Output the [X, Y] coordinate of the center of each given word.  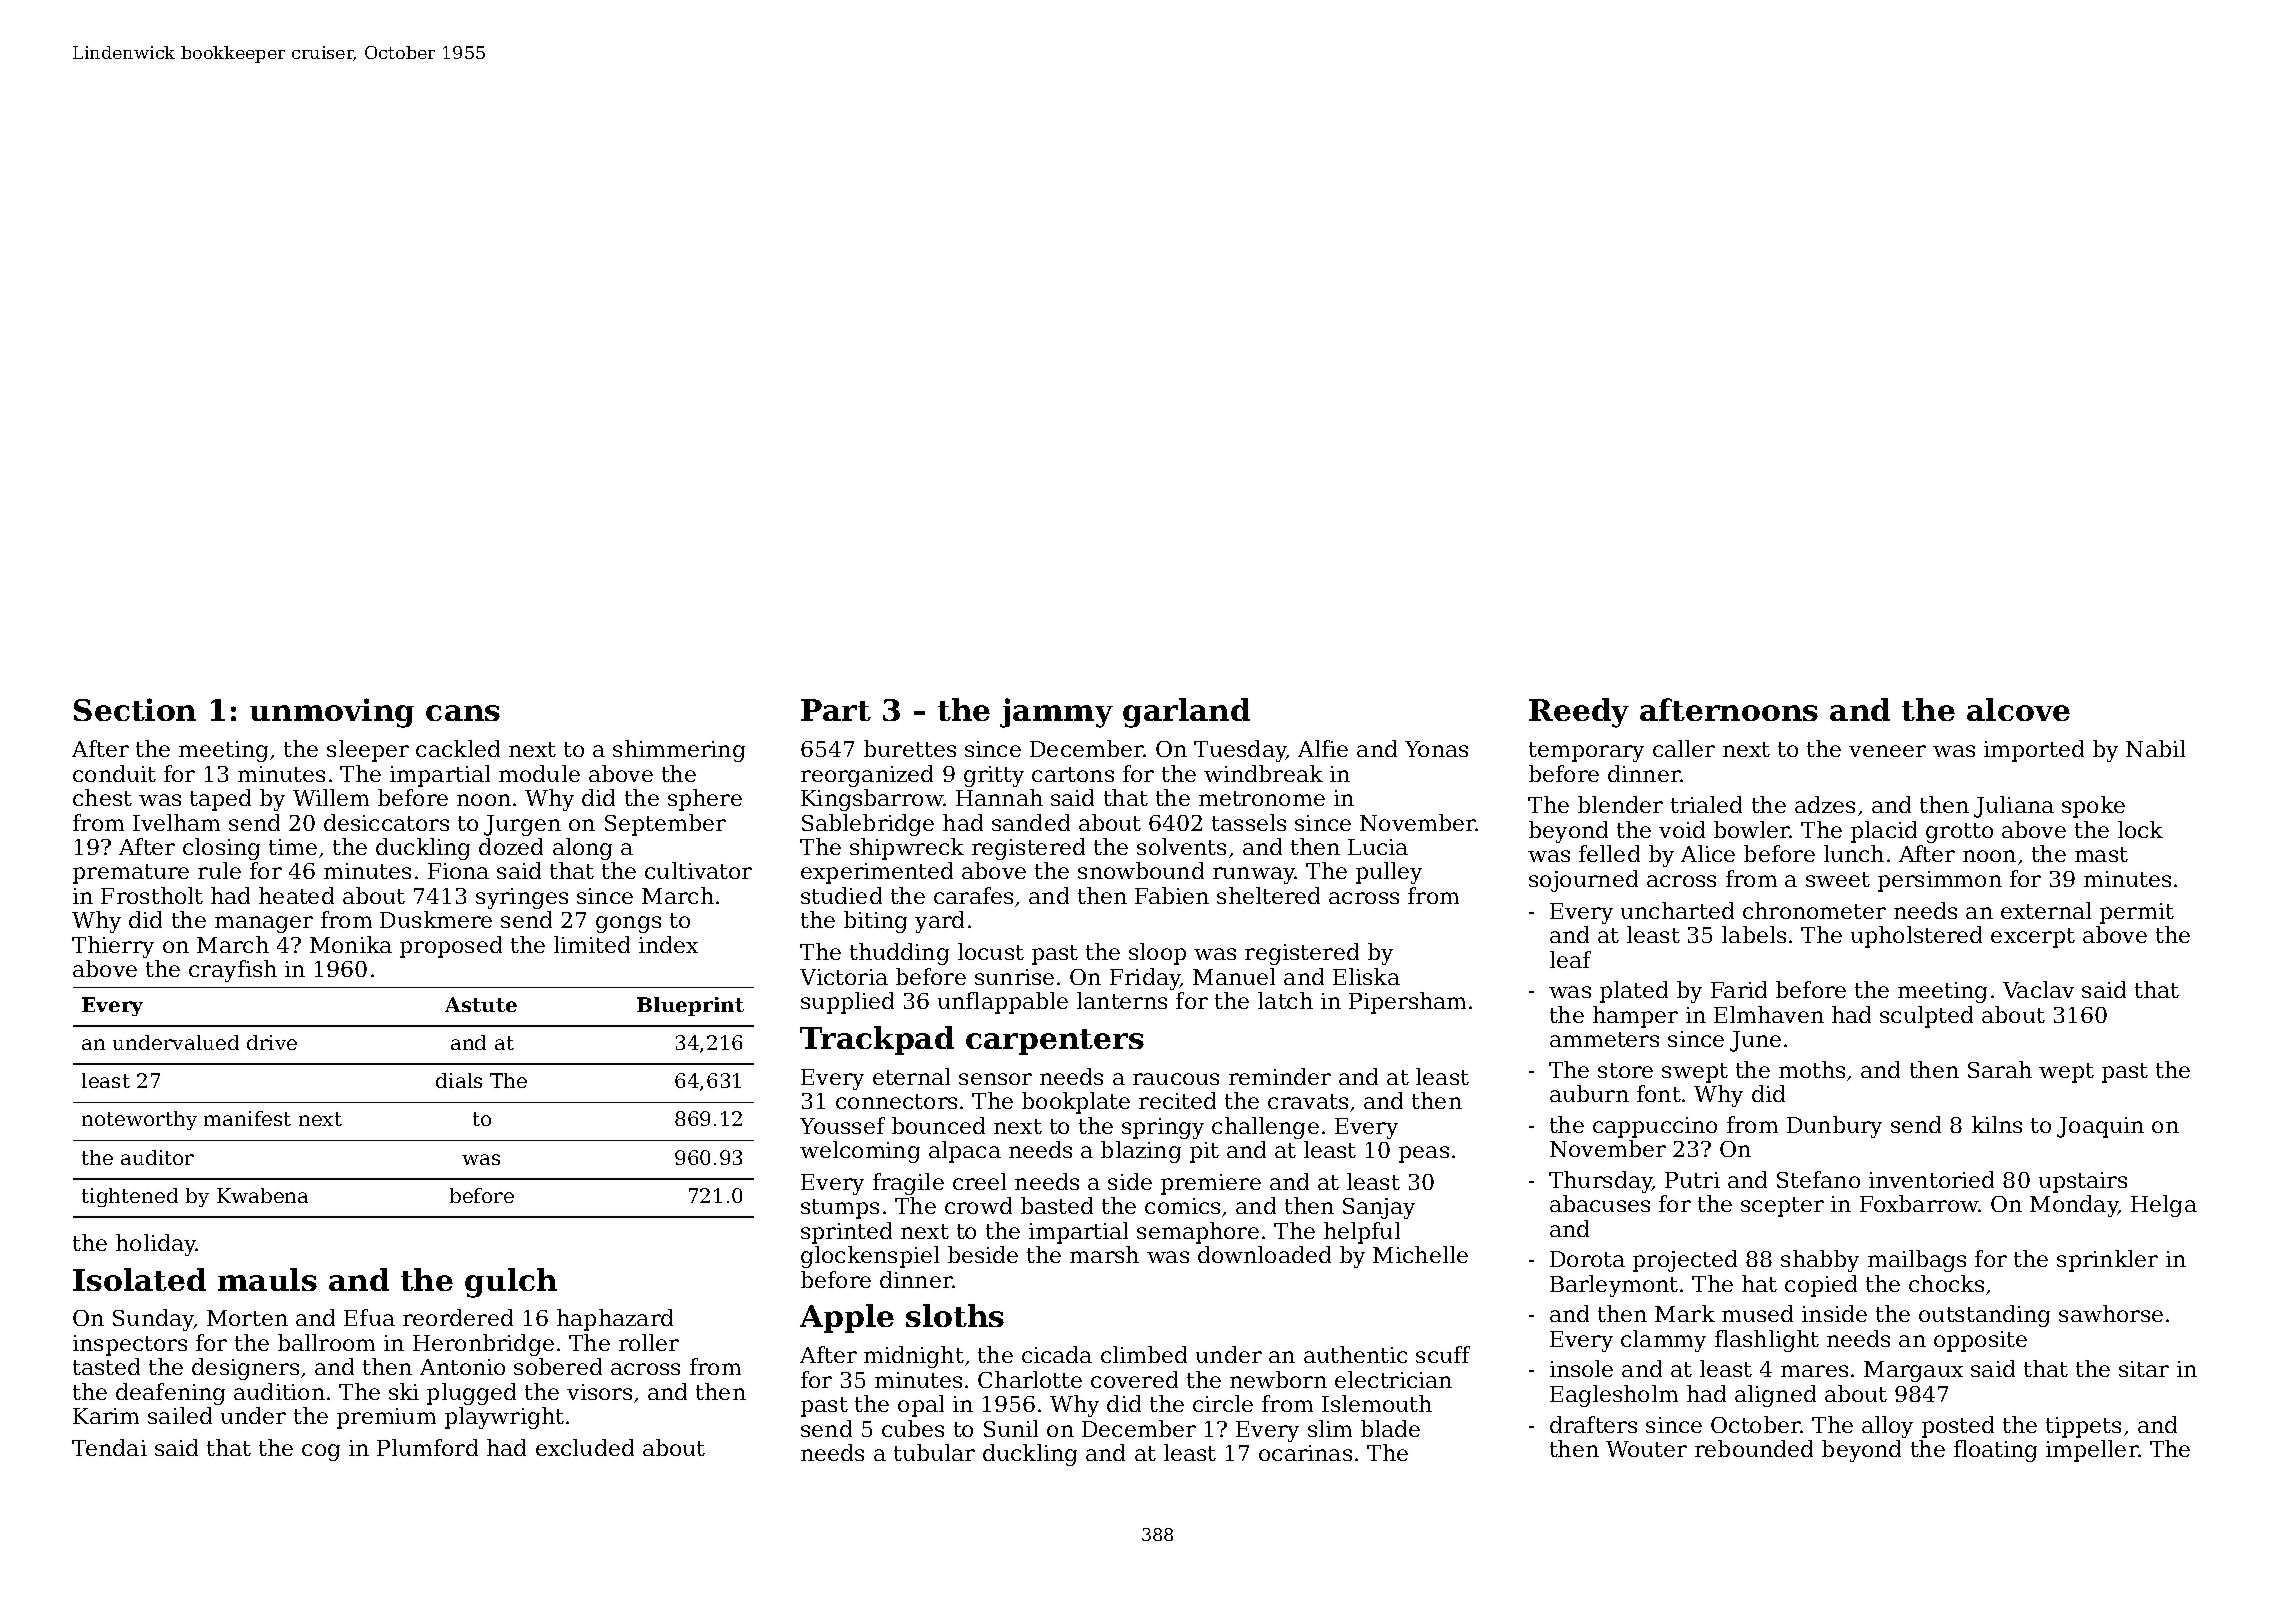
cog [321, 1452]
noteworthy [139, 1120]
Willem [331, 797]
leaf [1570, 959]
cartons [1073, 774]
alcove [2018, 709]
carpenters [1055, 1042]
